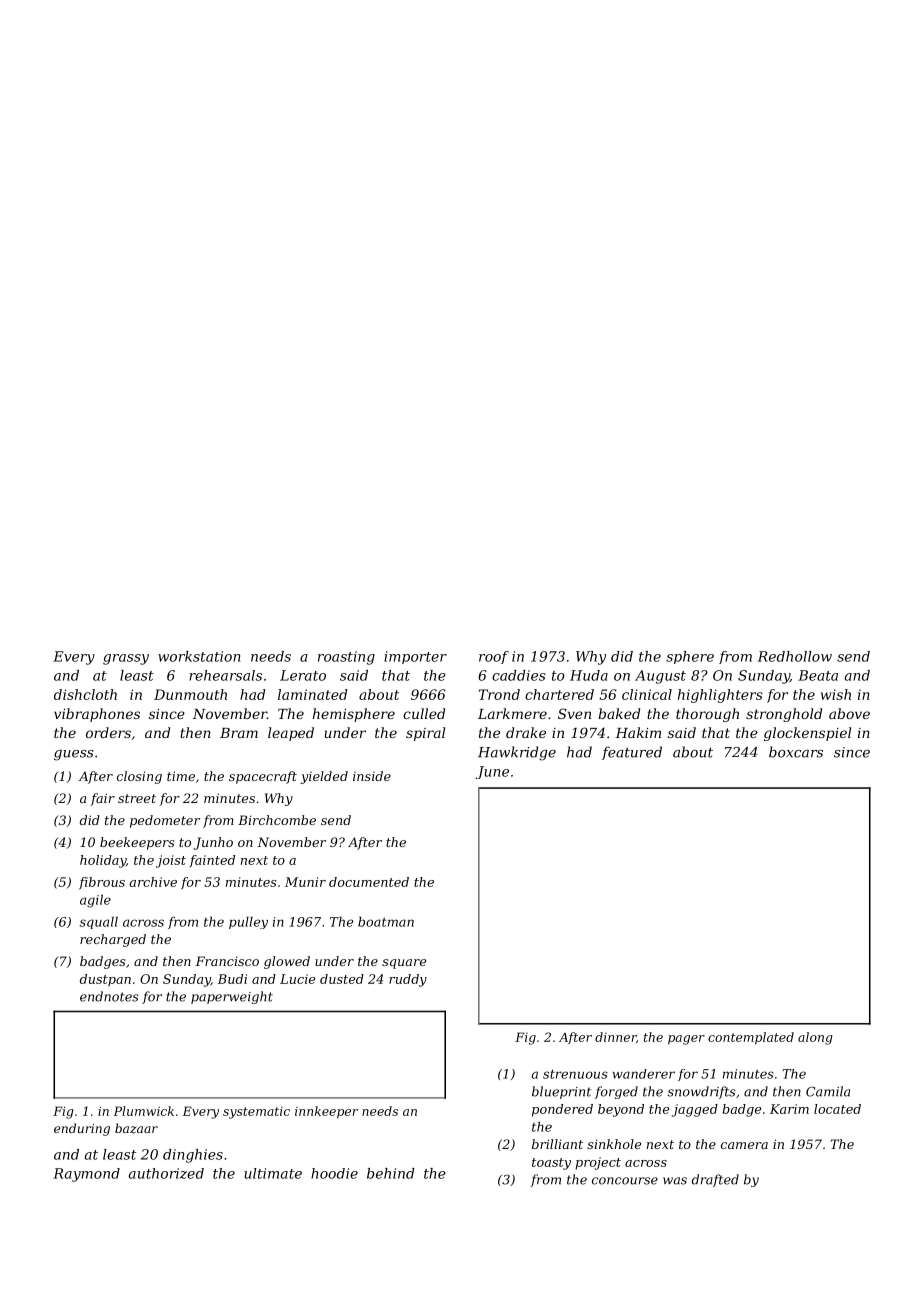 The height and width of the image is (1308, 924). What do you see at coordinates (625, 1181) in the image?
I see `concourse` at bounding box center [625, 1181].
